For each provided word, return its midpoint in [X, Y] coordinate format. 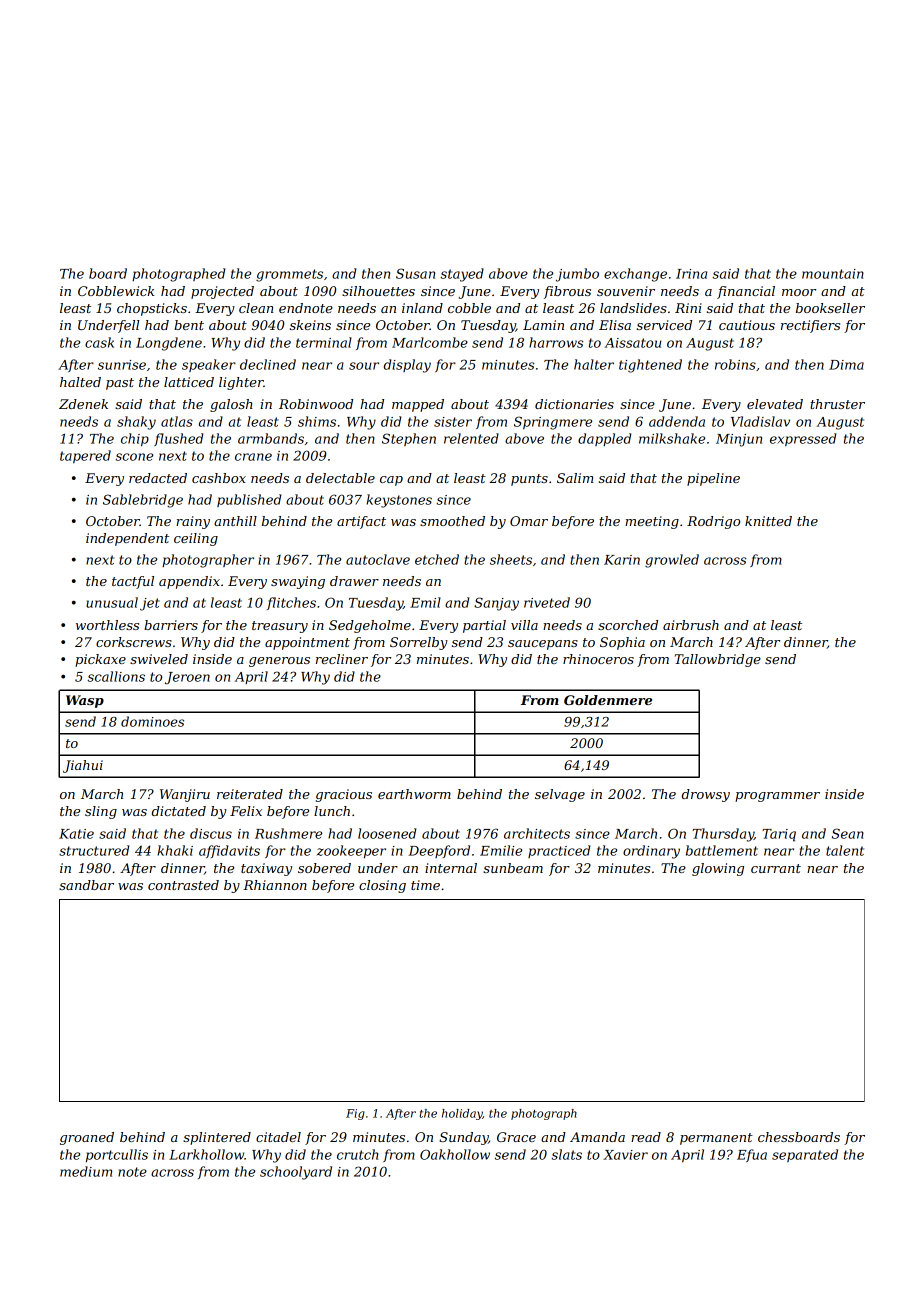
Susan [415, 273]
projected [222, 292]
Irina [691, 274]
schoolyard [296, 1173]
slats [567, 1154]
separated [805, 1155]
